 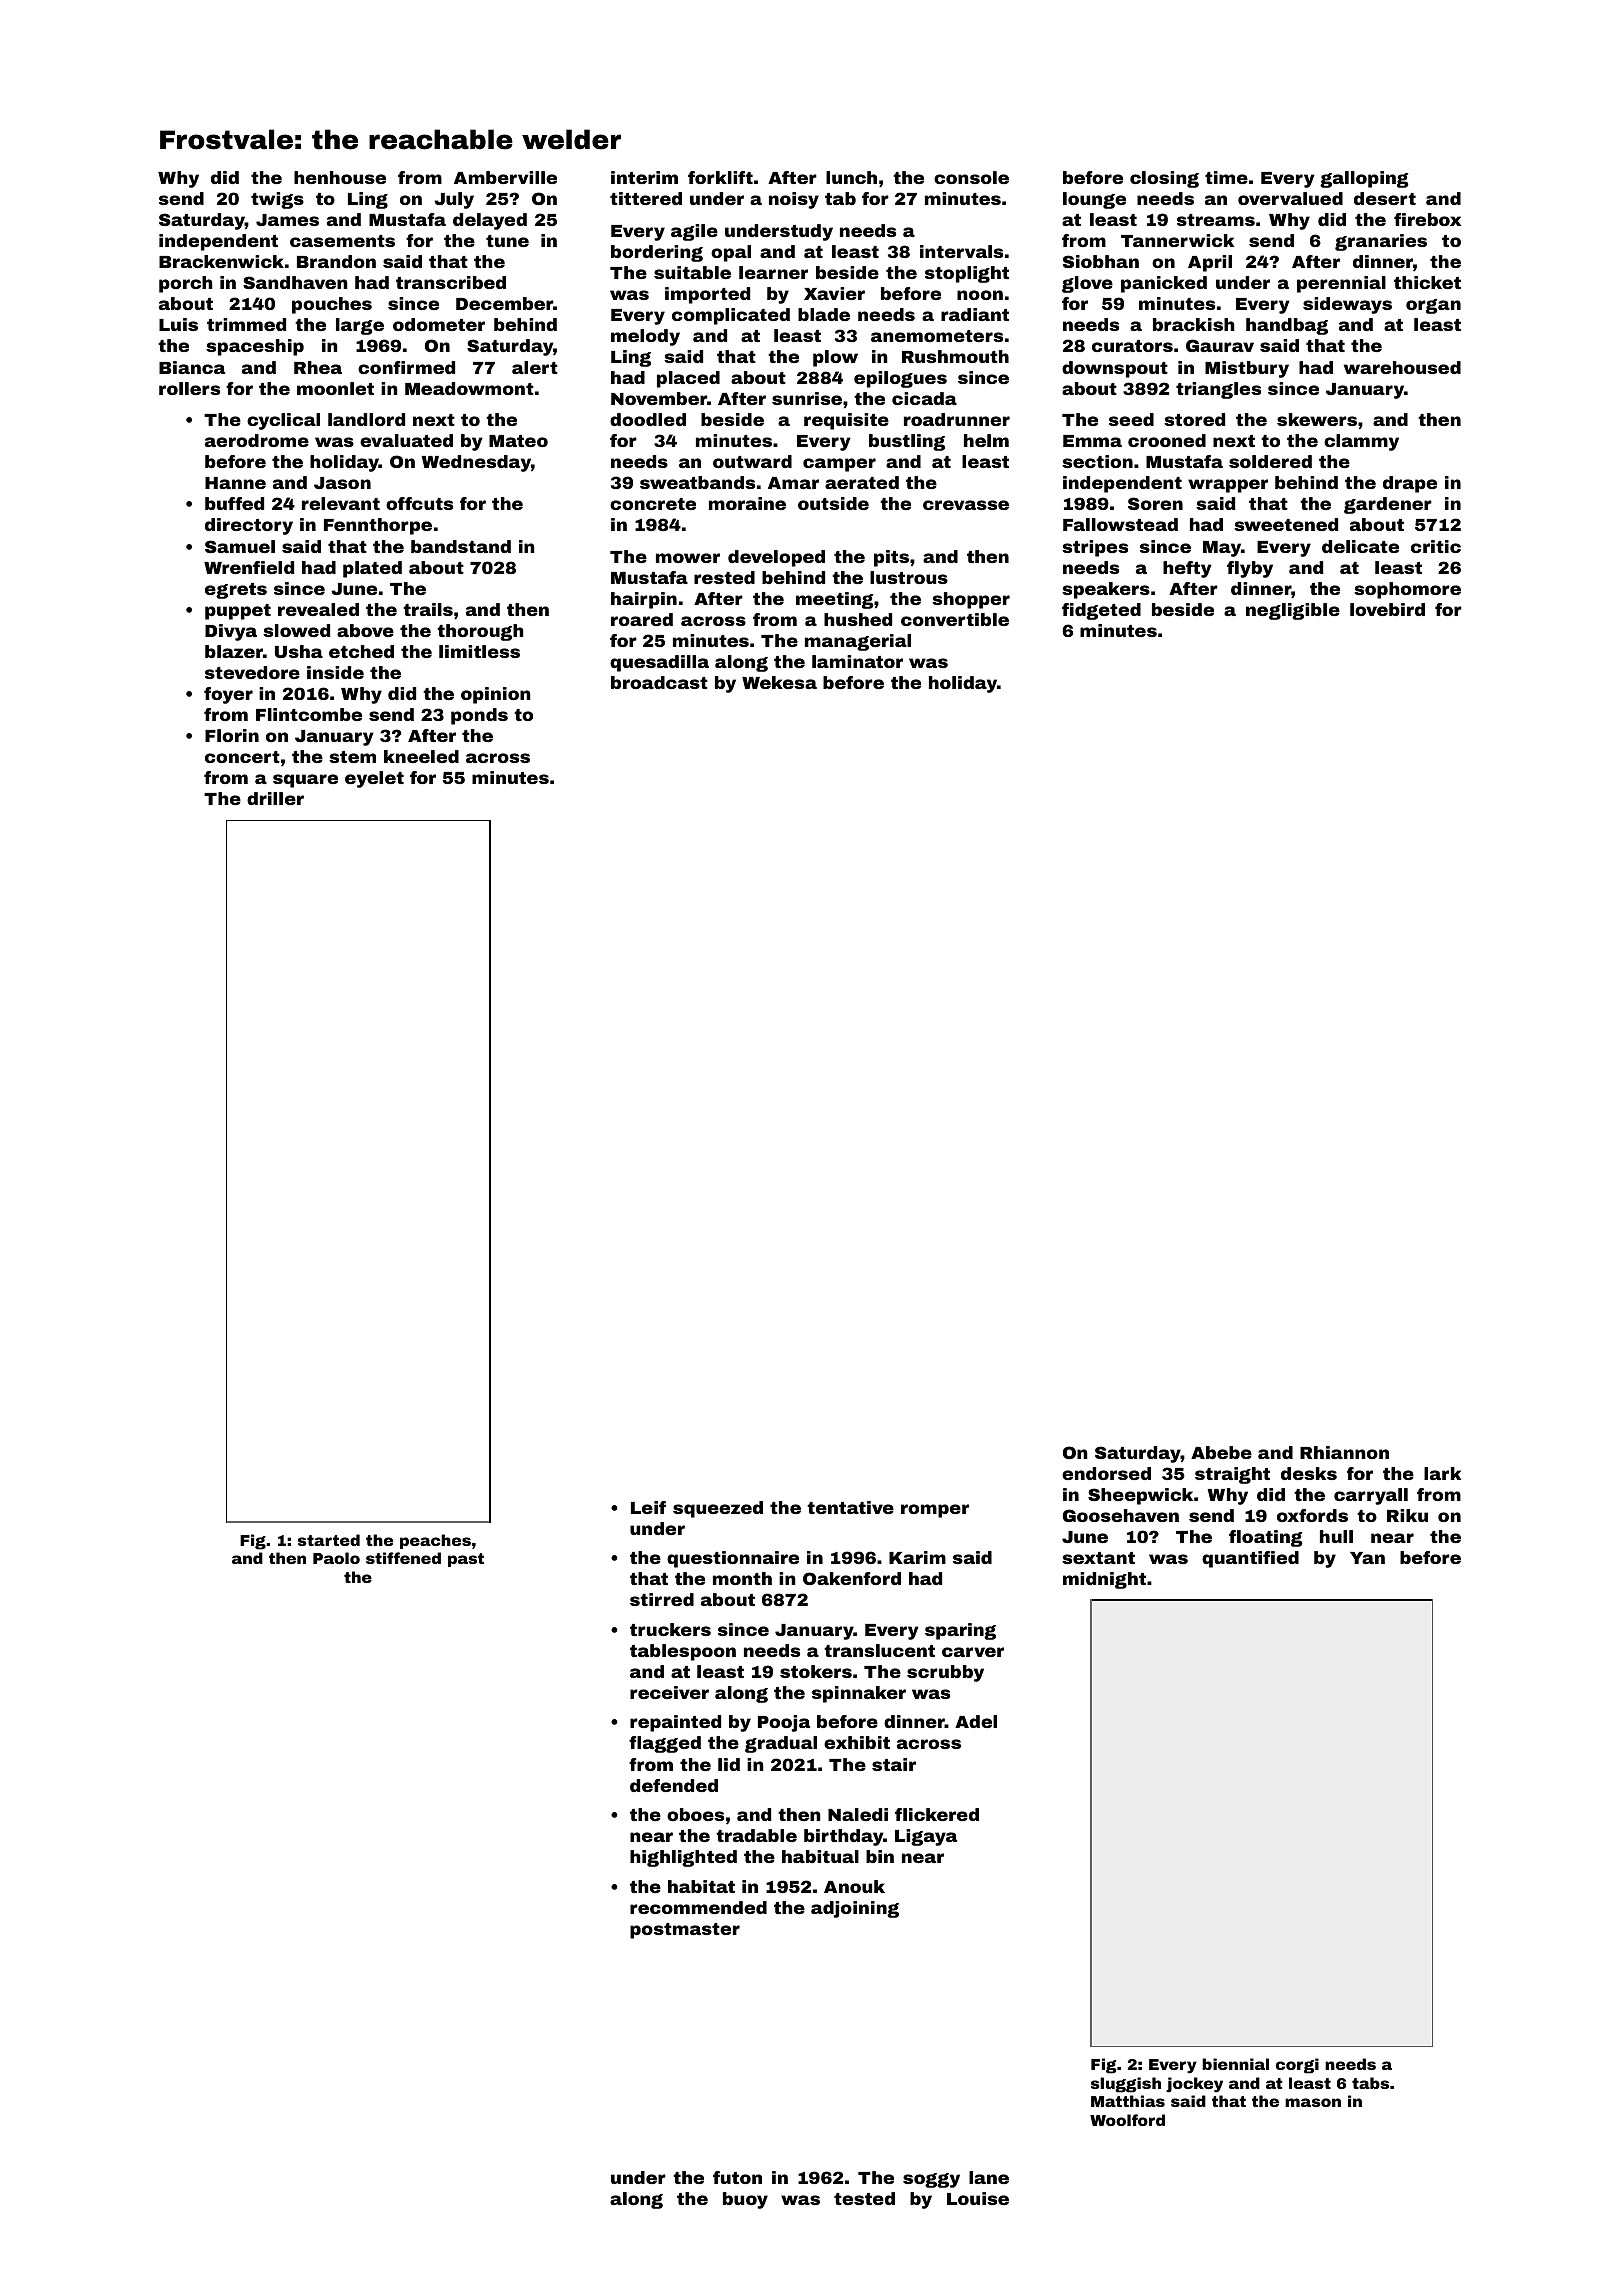 I want to click on laminator, so click(x=857, y=661).
